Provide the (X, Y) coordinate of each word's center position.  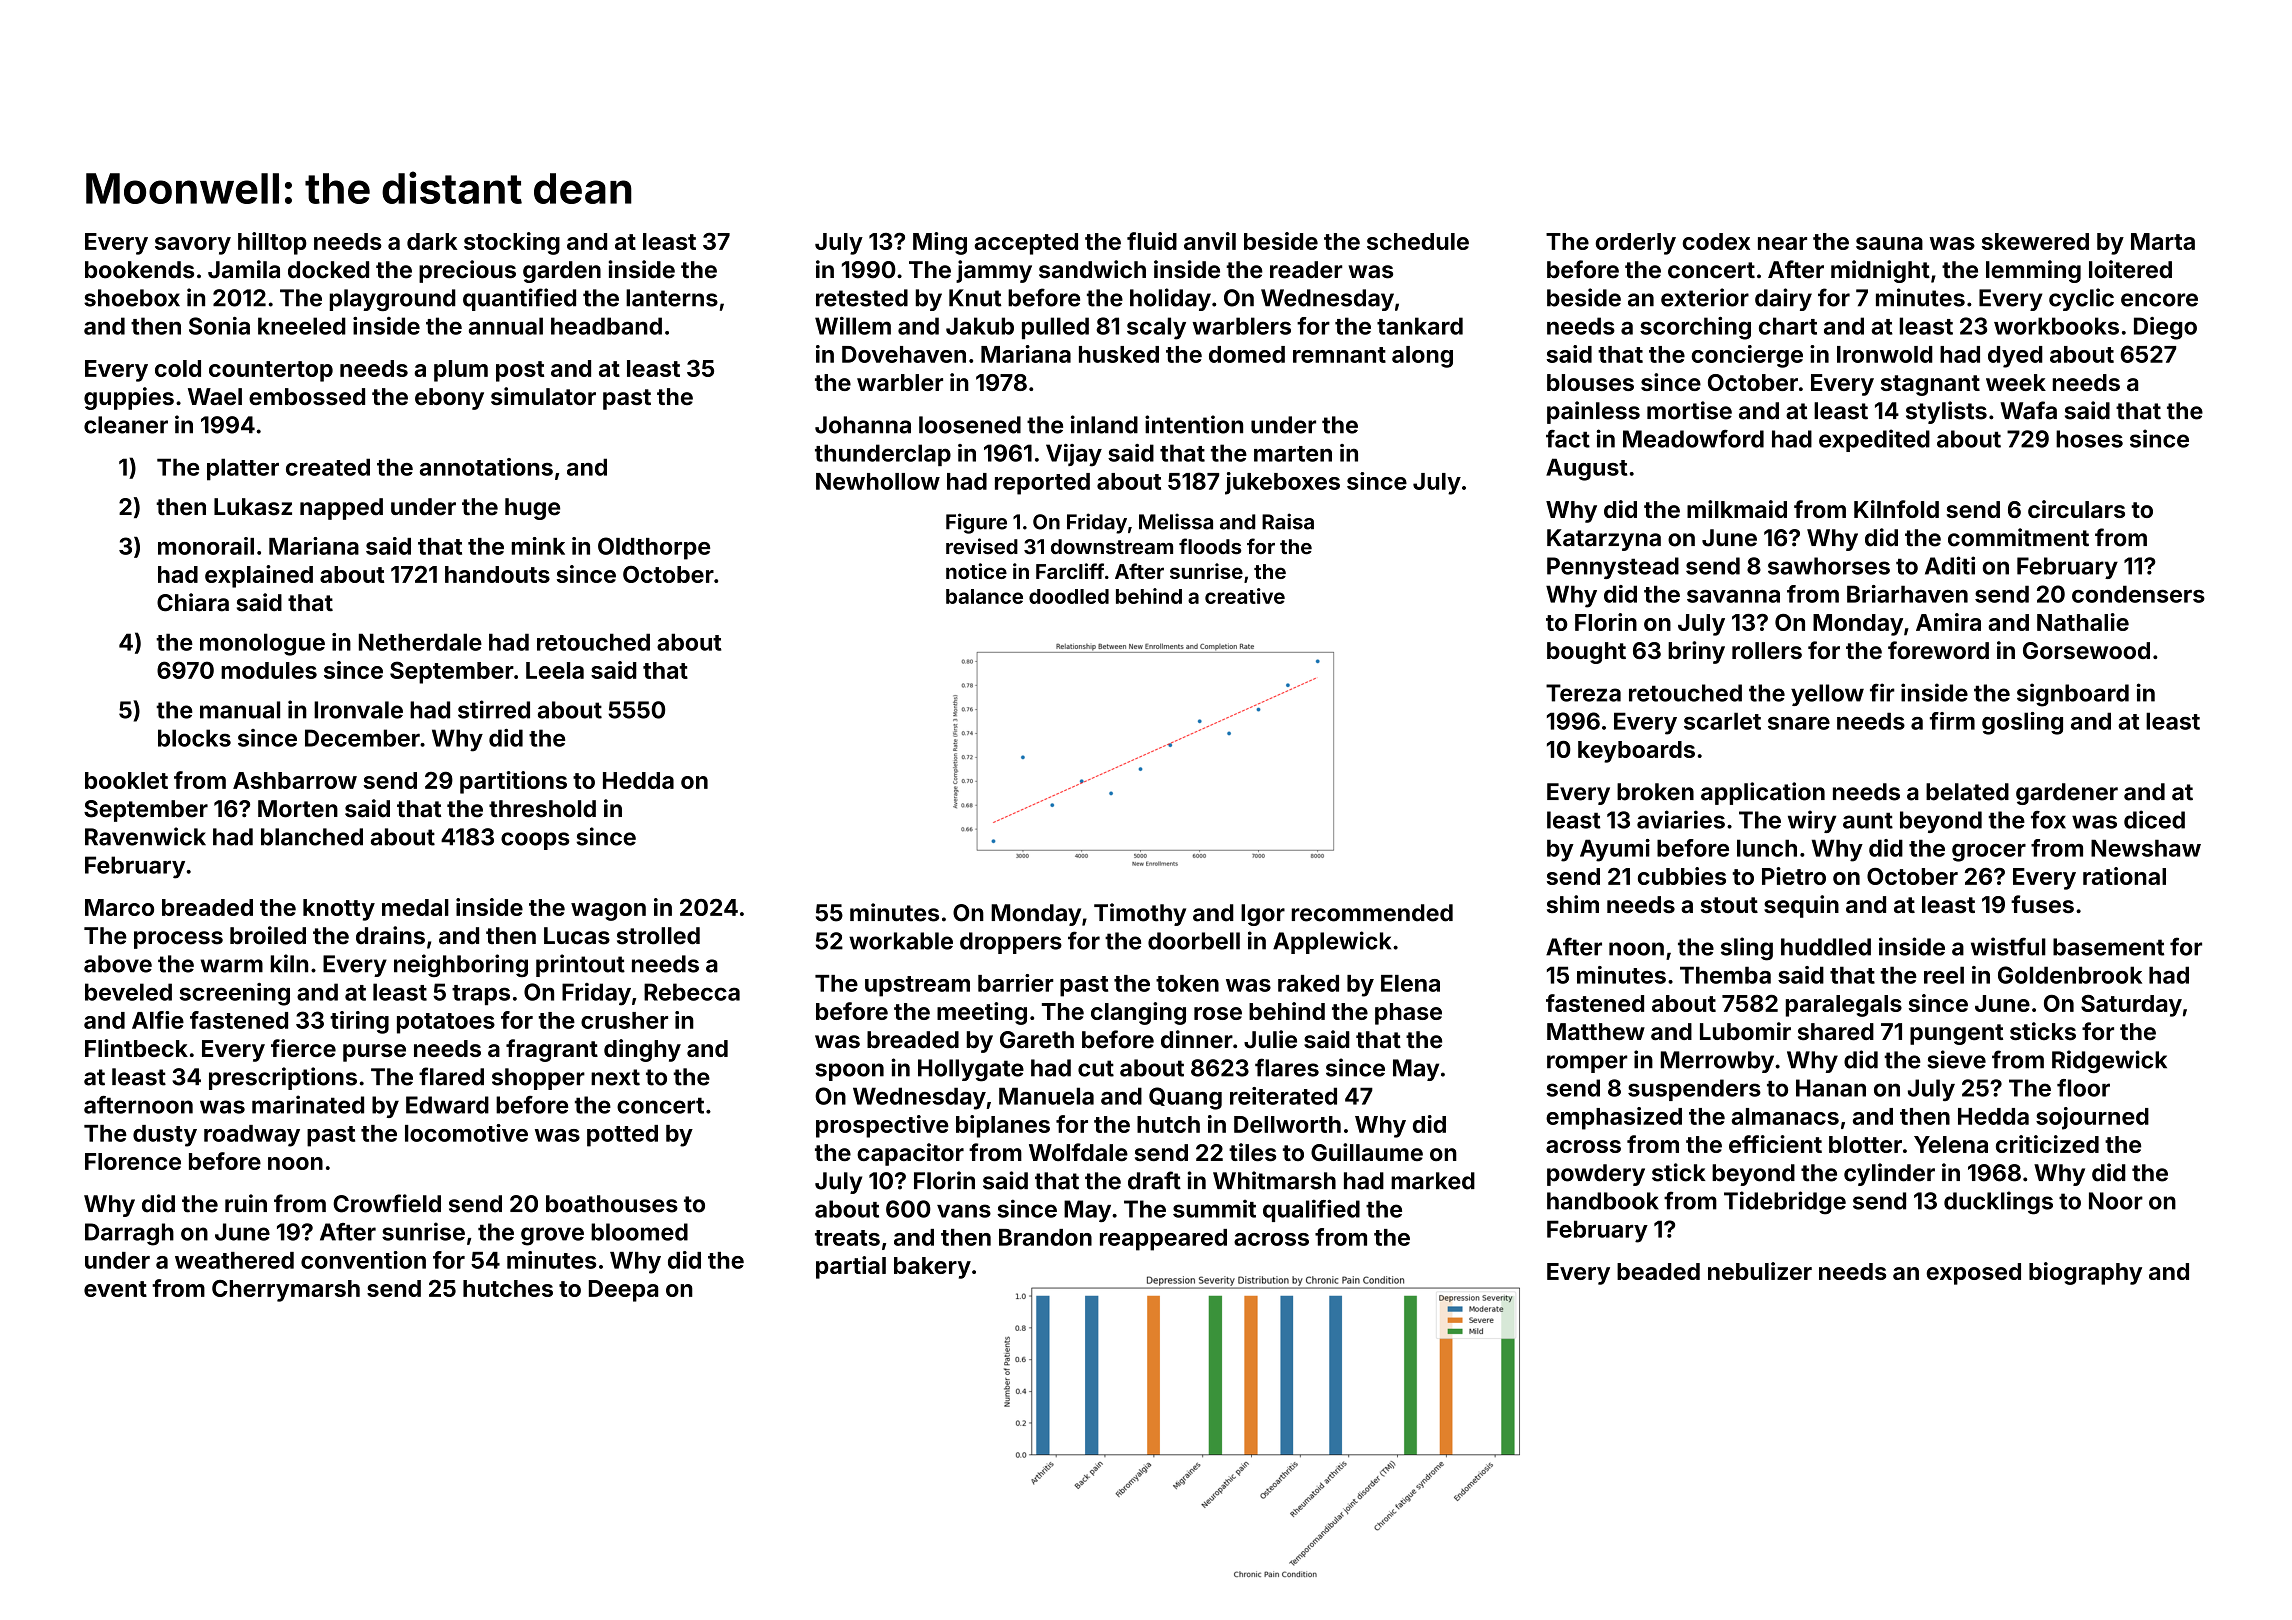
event (115, 1289)
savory (193, 246)
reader (1306, 270)
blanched (312, 837)
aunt (1868, 820)
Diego (2165, 328)
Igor (1263, 915)
